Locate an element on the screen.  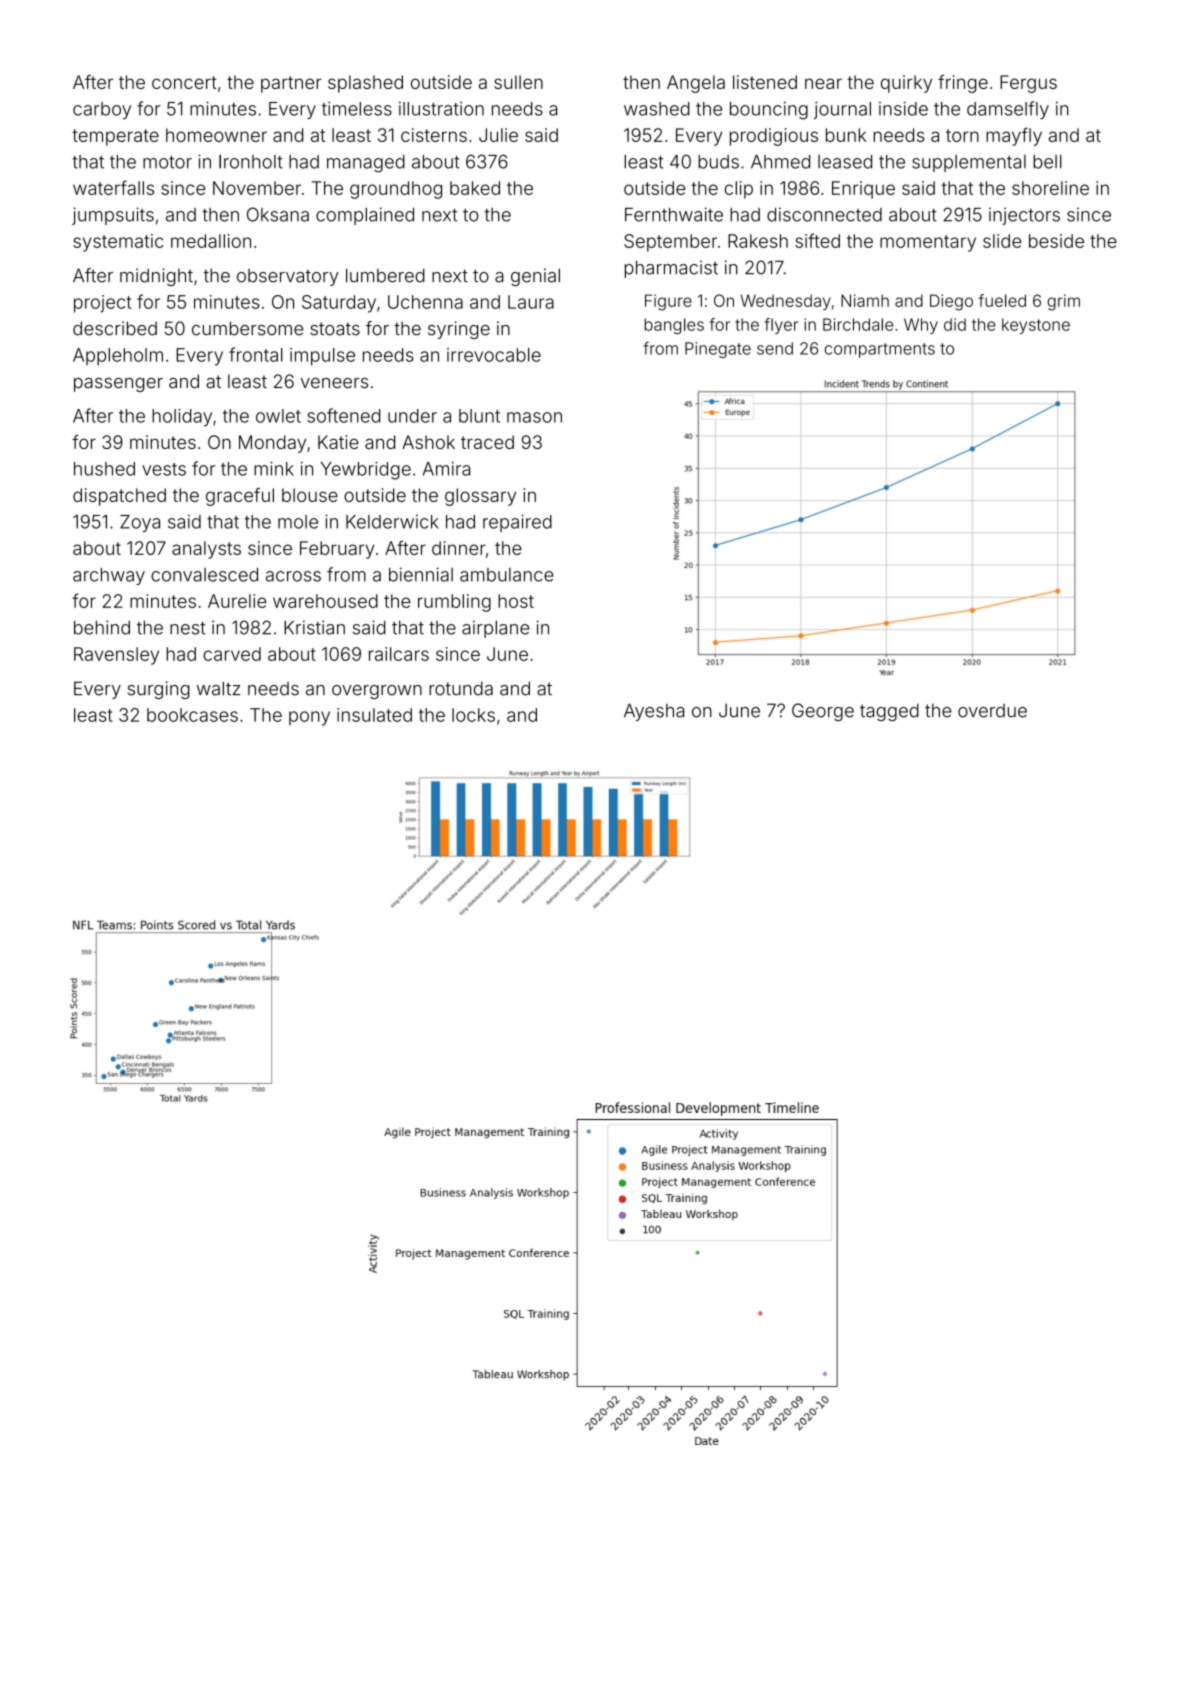
sullen is located at coordinates (518, 82).
